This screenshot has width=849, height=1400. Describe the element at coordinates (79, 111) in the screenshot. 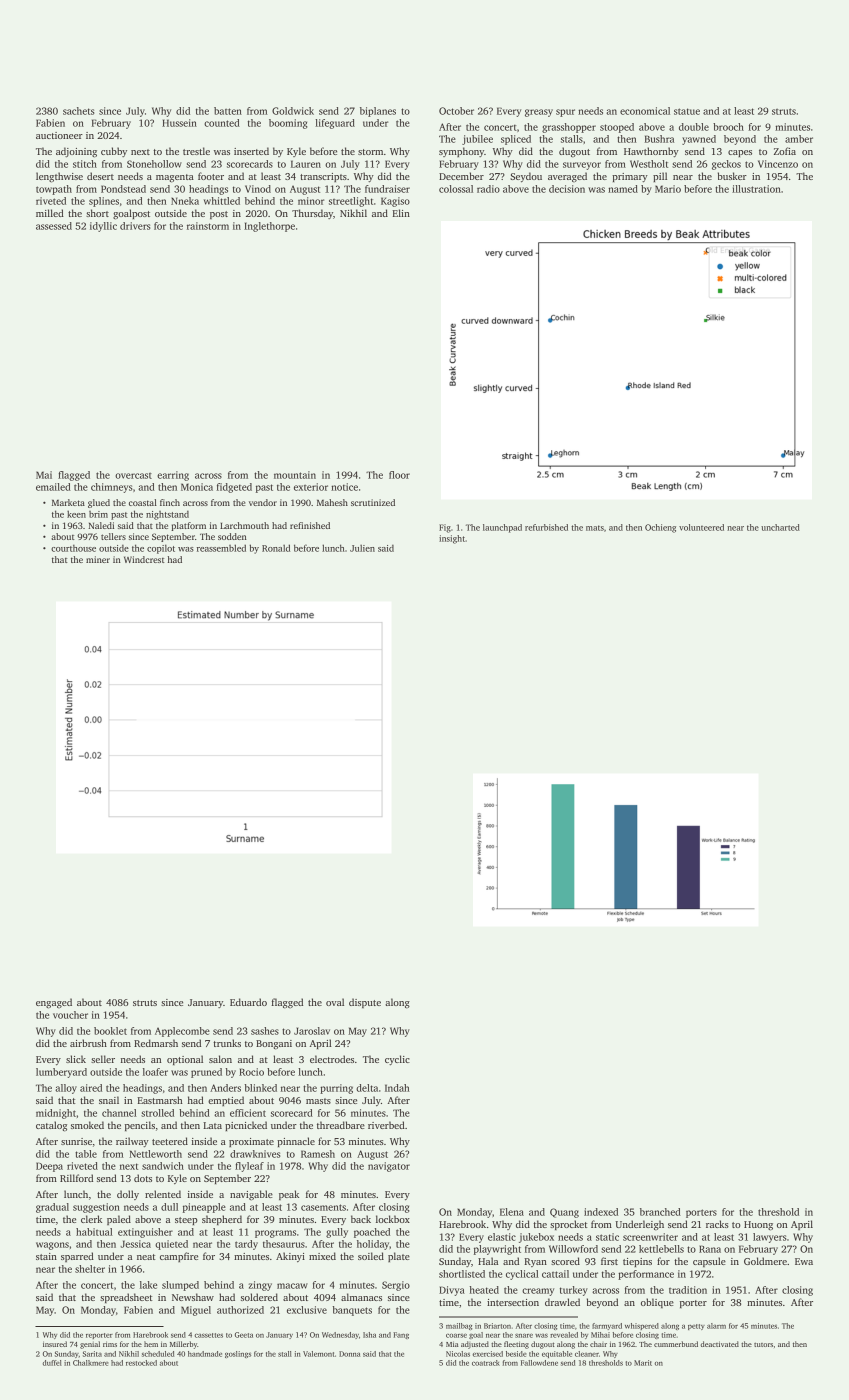

I see `sachets` at that location.
